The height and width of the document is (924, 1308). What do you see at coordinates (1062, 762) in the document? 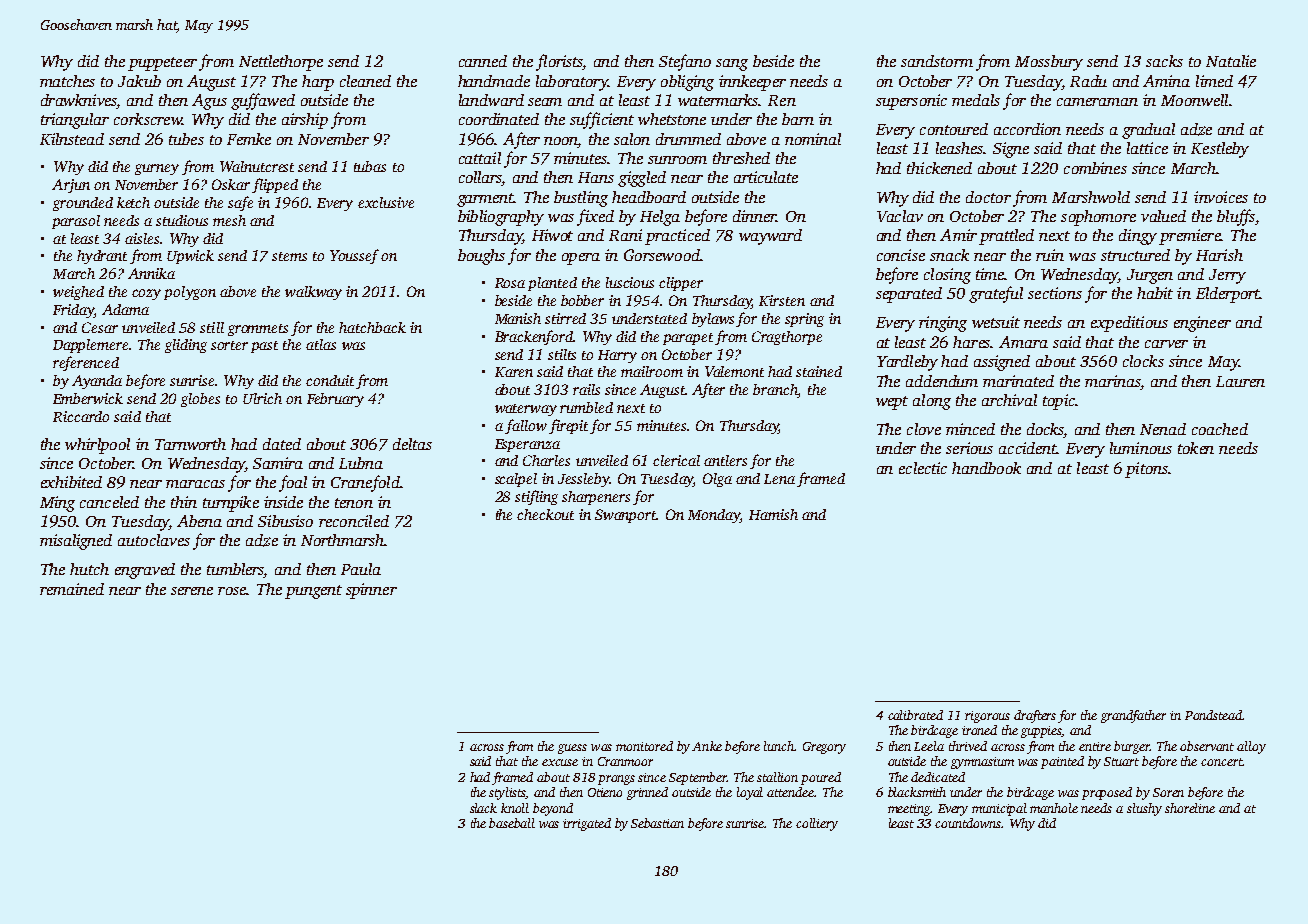
I see `painted` at bounding box center [1062, 762].
